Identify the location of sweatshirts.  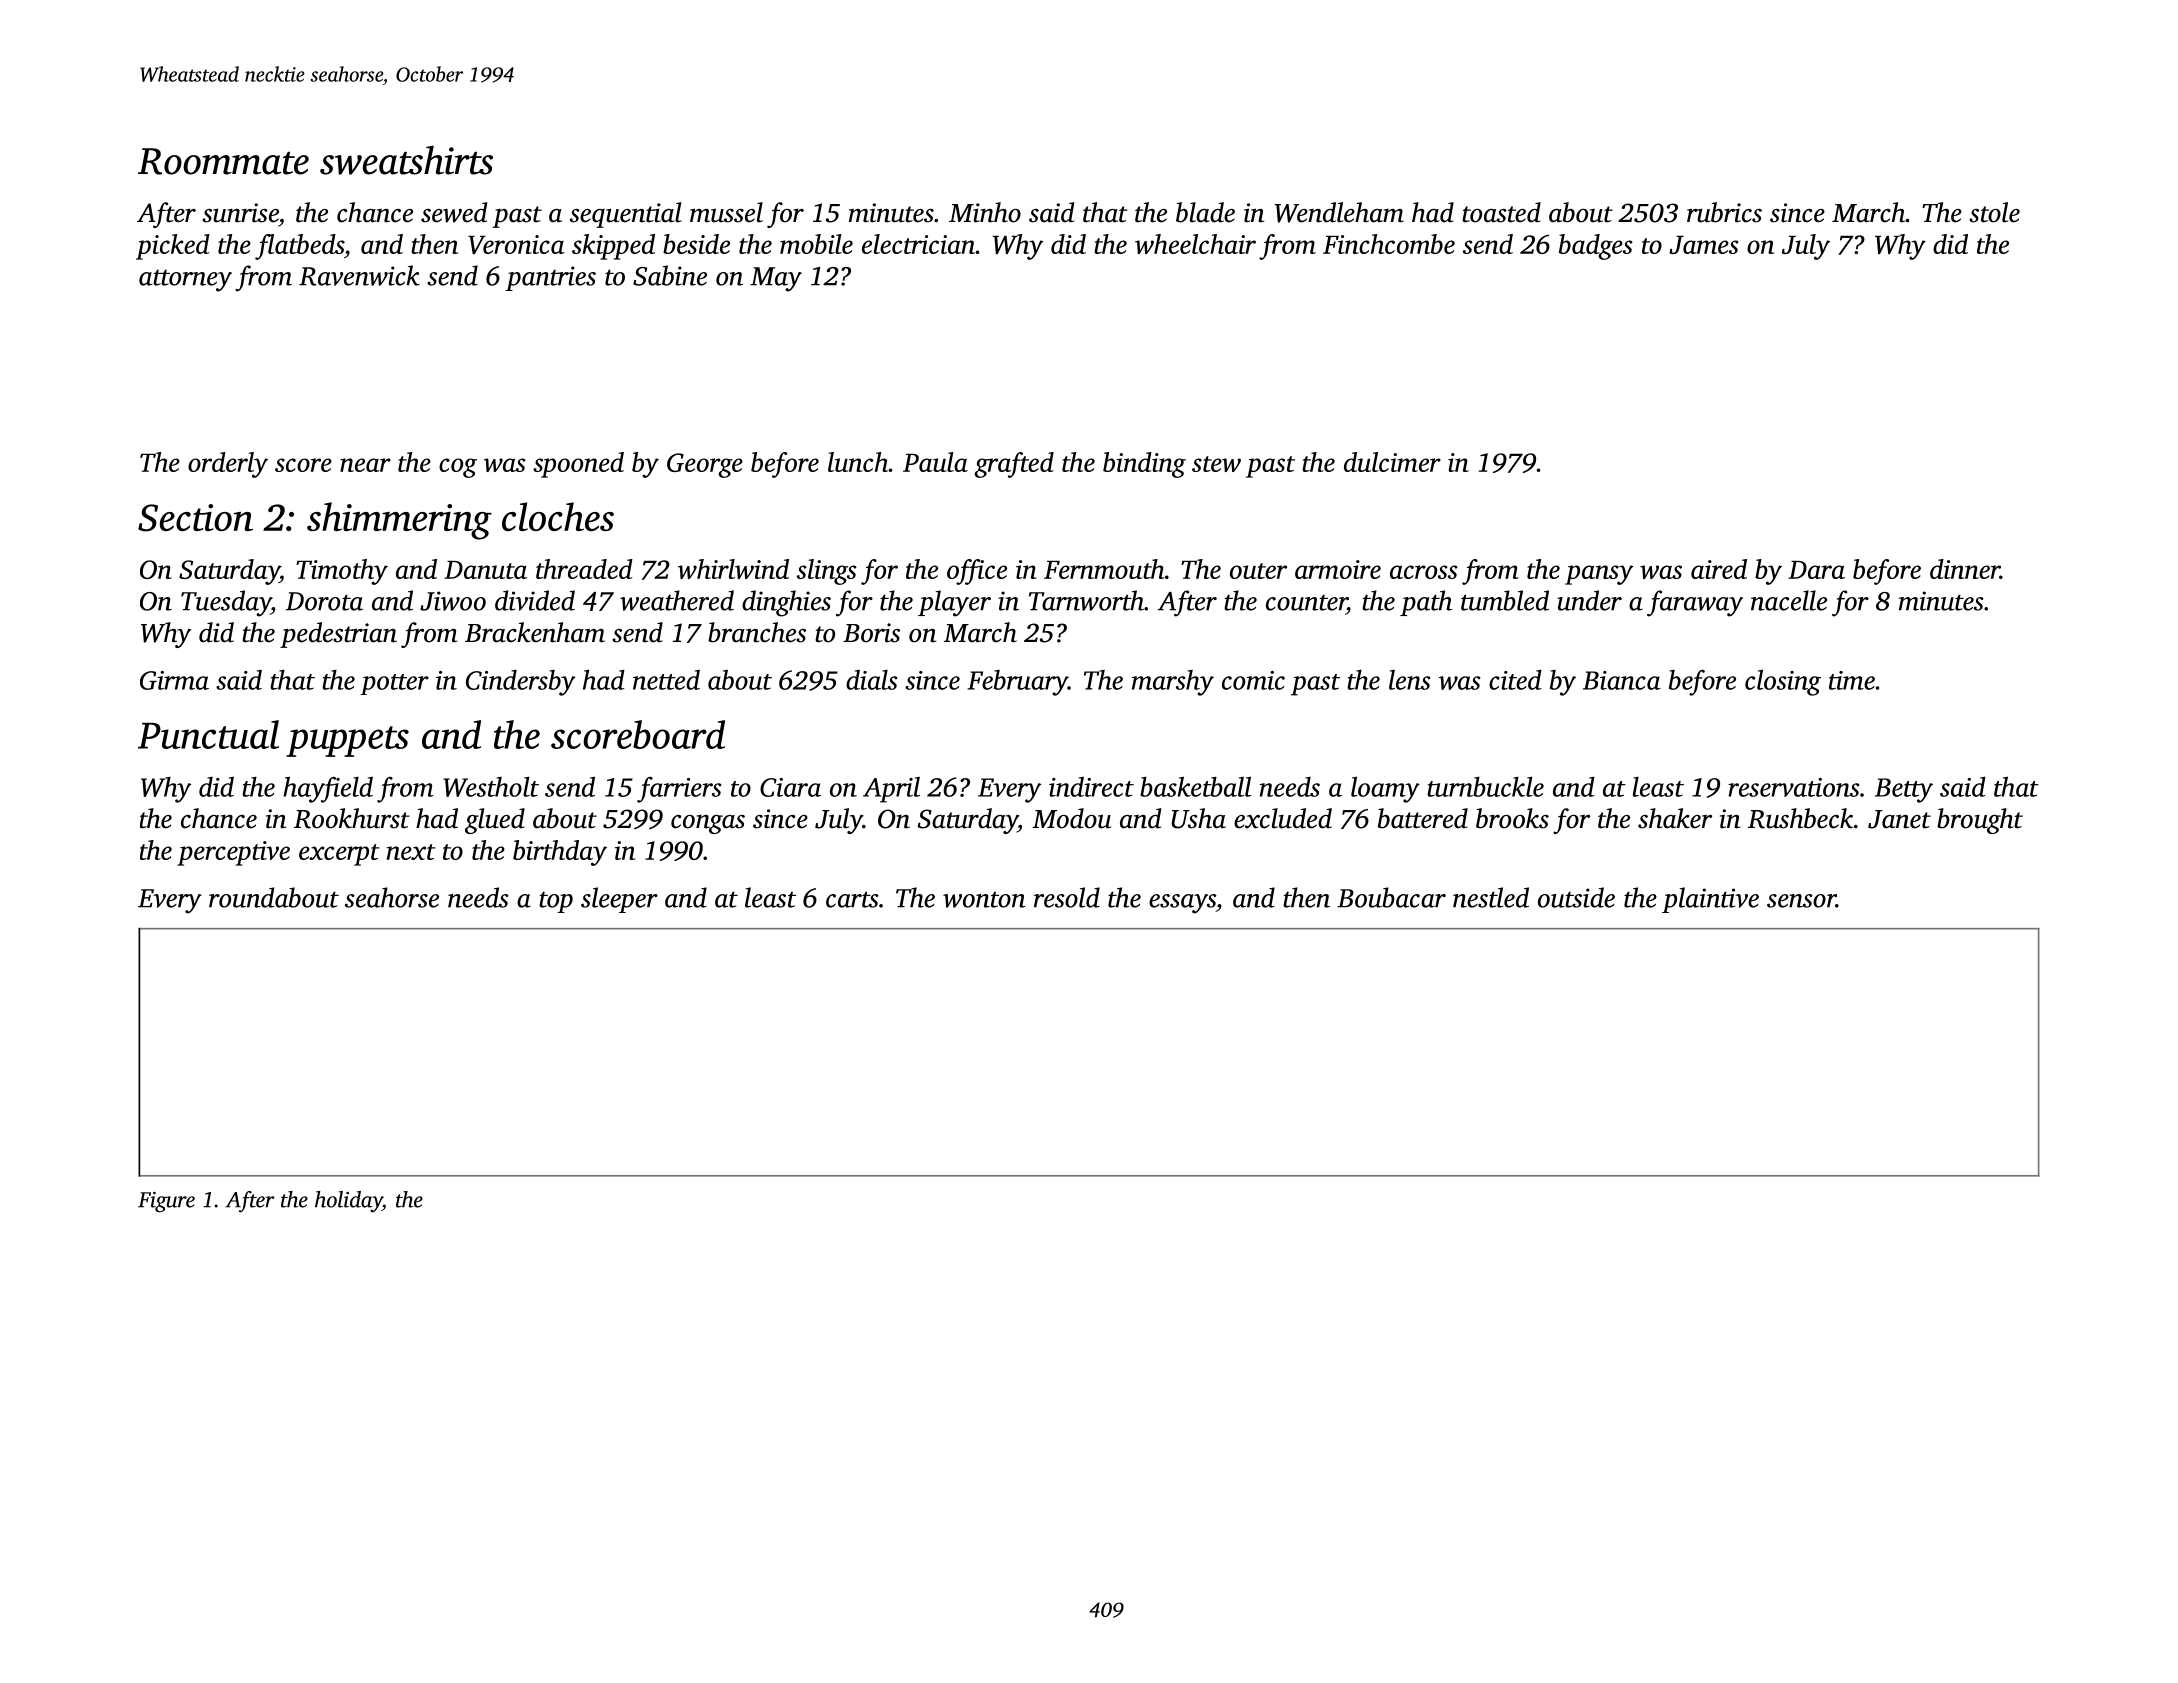
(406, 160).
